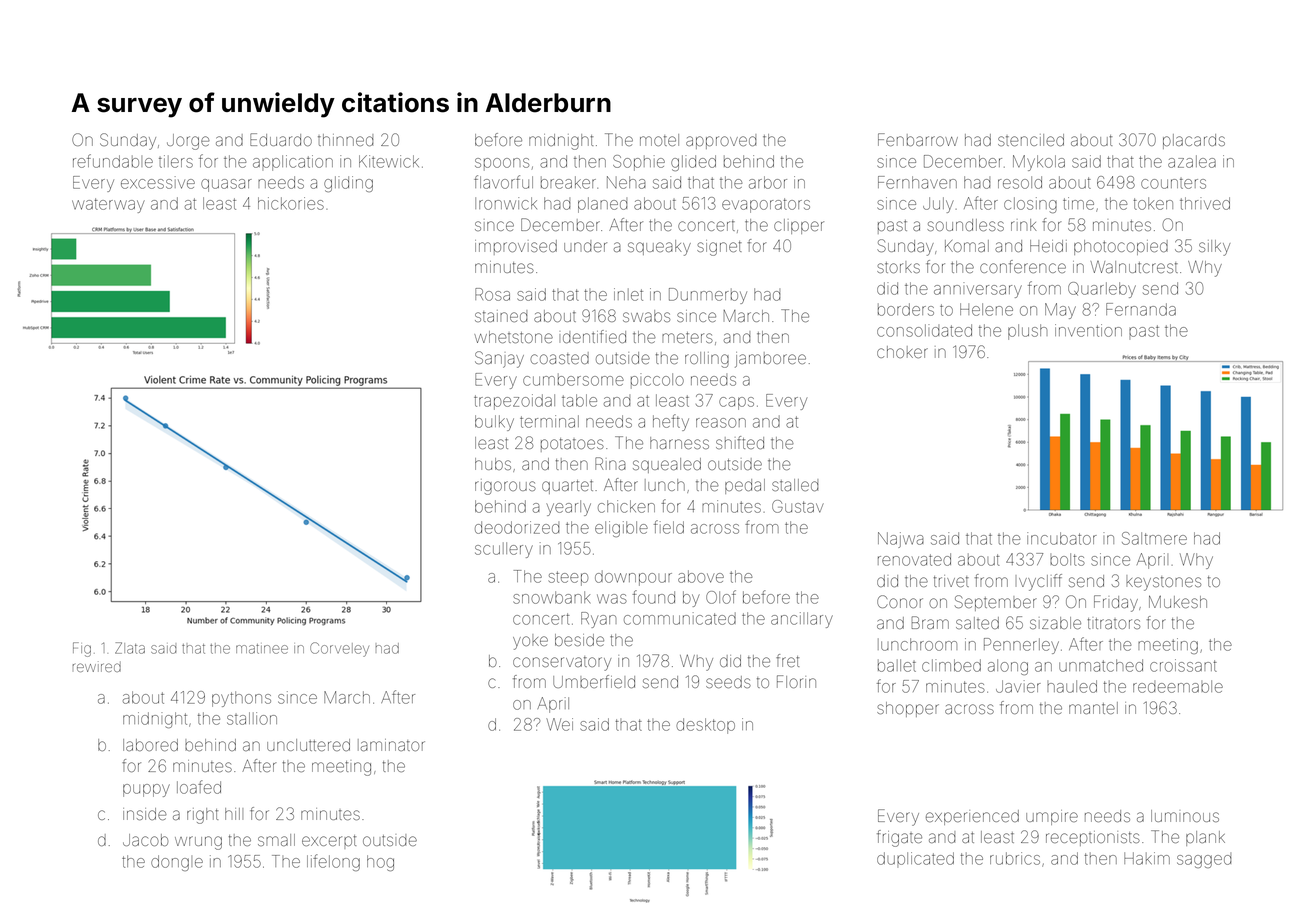 The height and width of the document is (924, 1308). Describe the element at coordinates (499, 359) in the document. I see `Sanjay` at that location.
